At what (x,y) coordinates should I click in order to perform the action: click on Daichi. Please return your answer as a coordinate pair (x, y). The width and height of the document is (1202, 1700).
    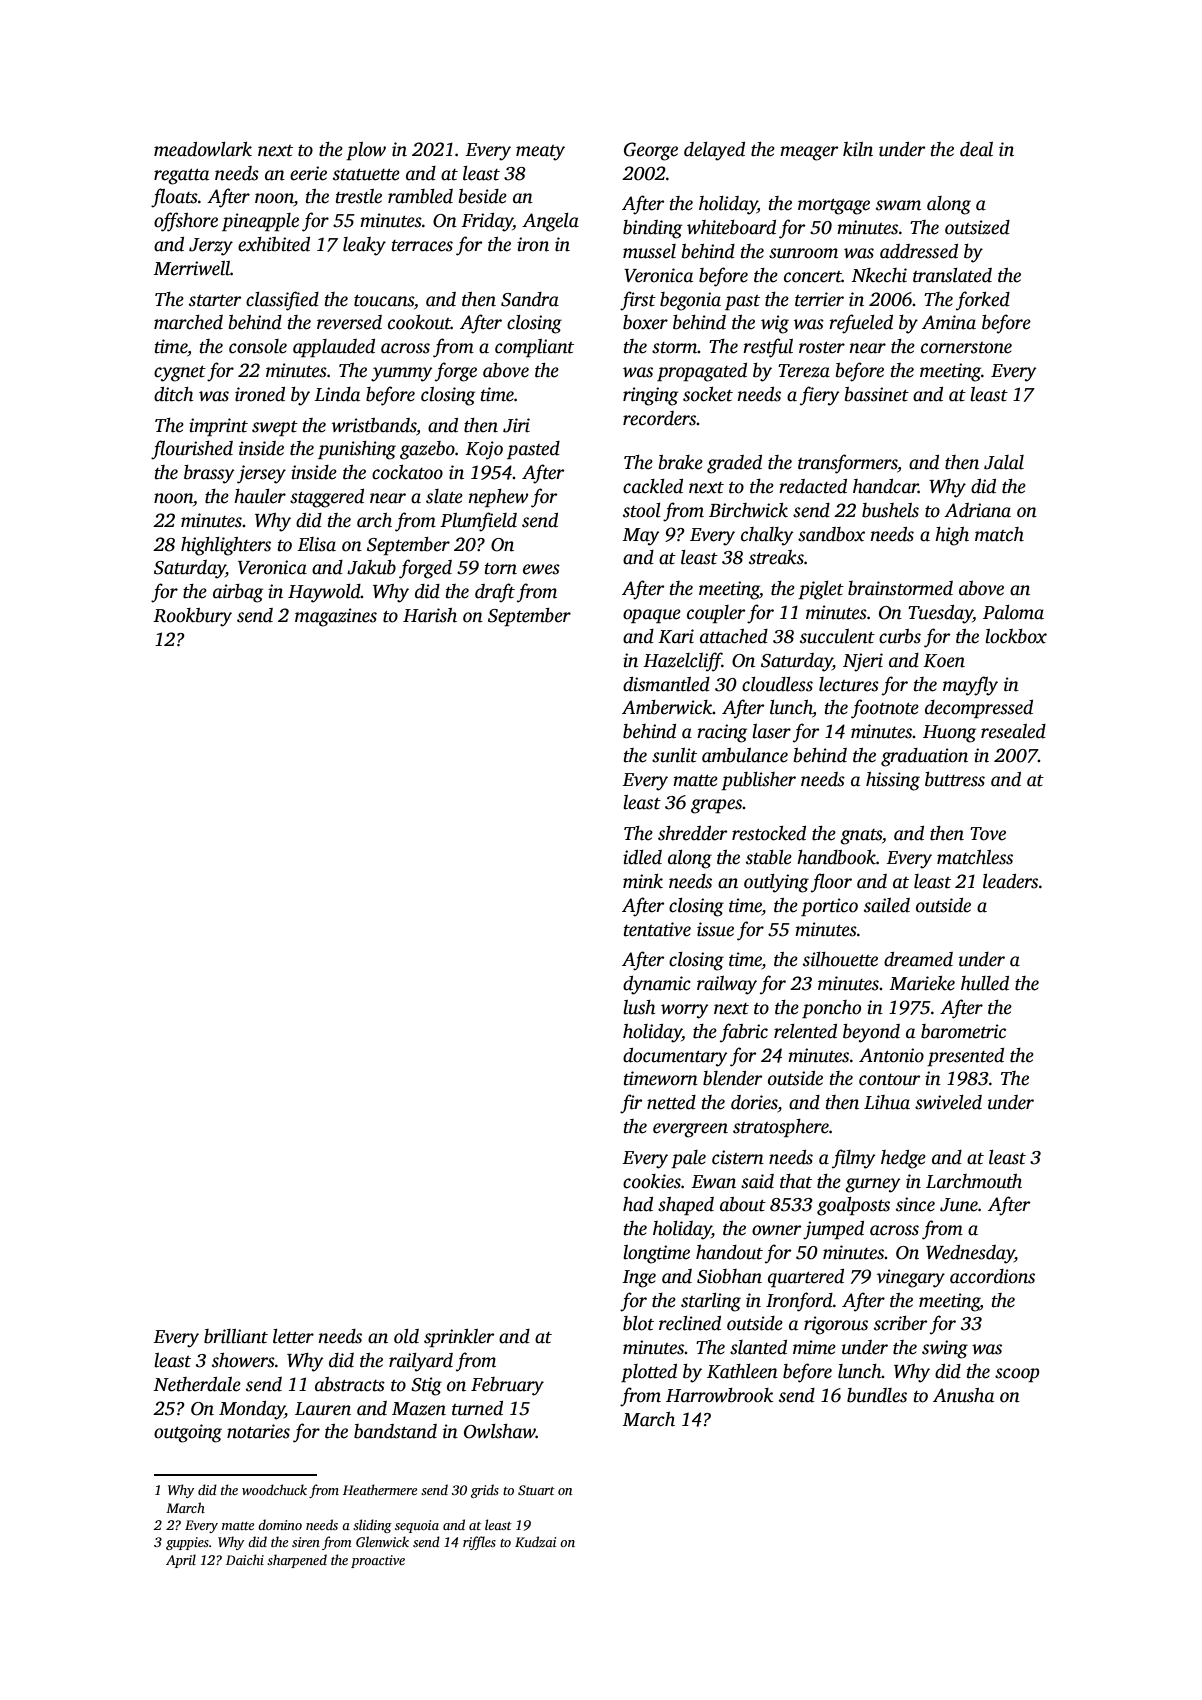
    Looking at the image, I should click on (245, 1559).
